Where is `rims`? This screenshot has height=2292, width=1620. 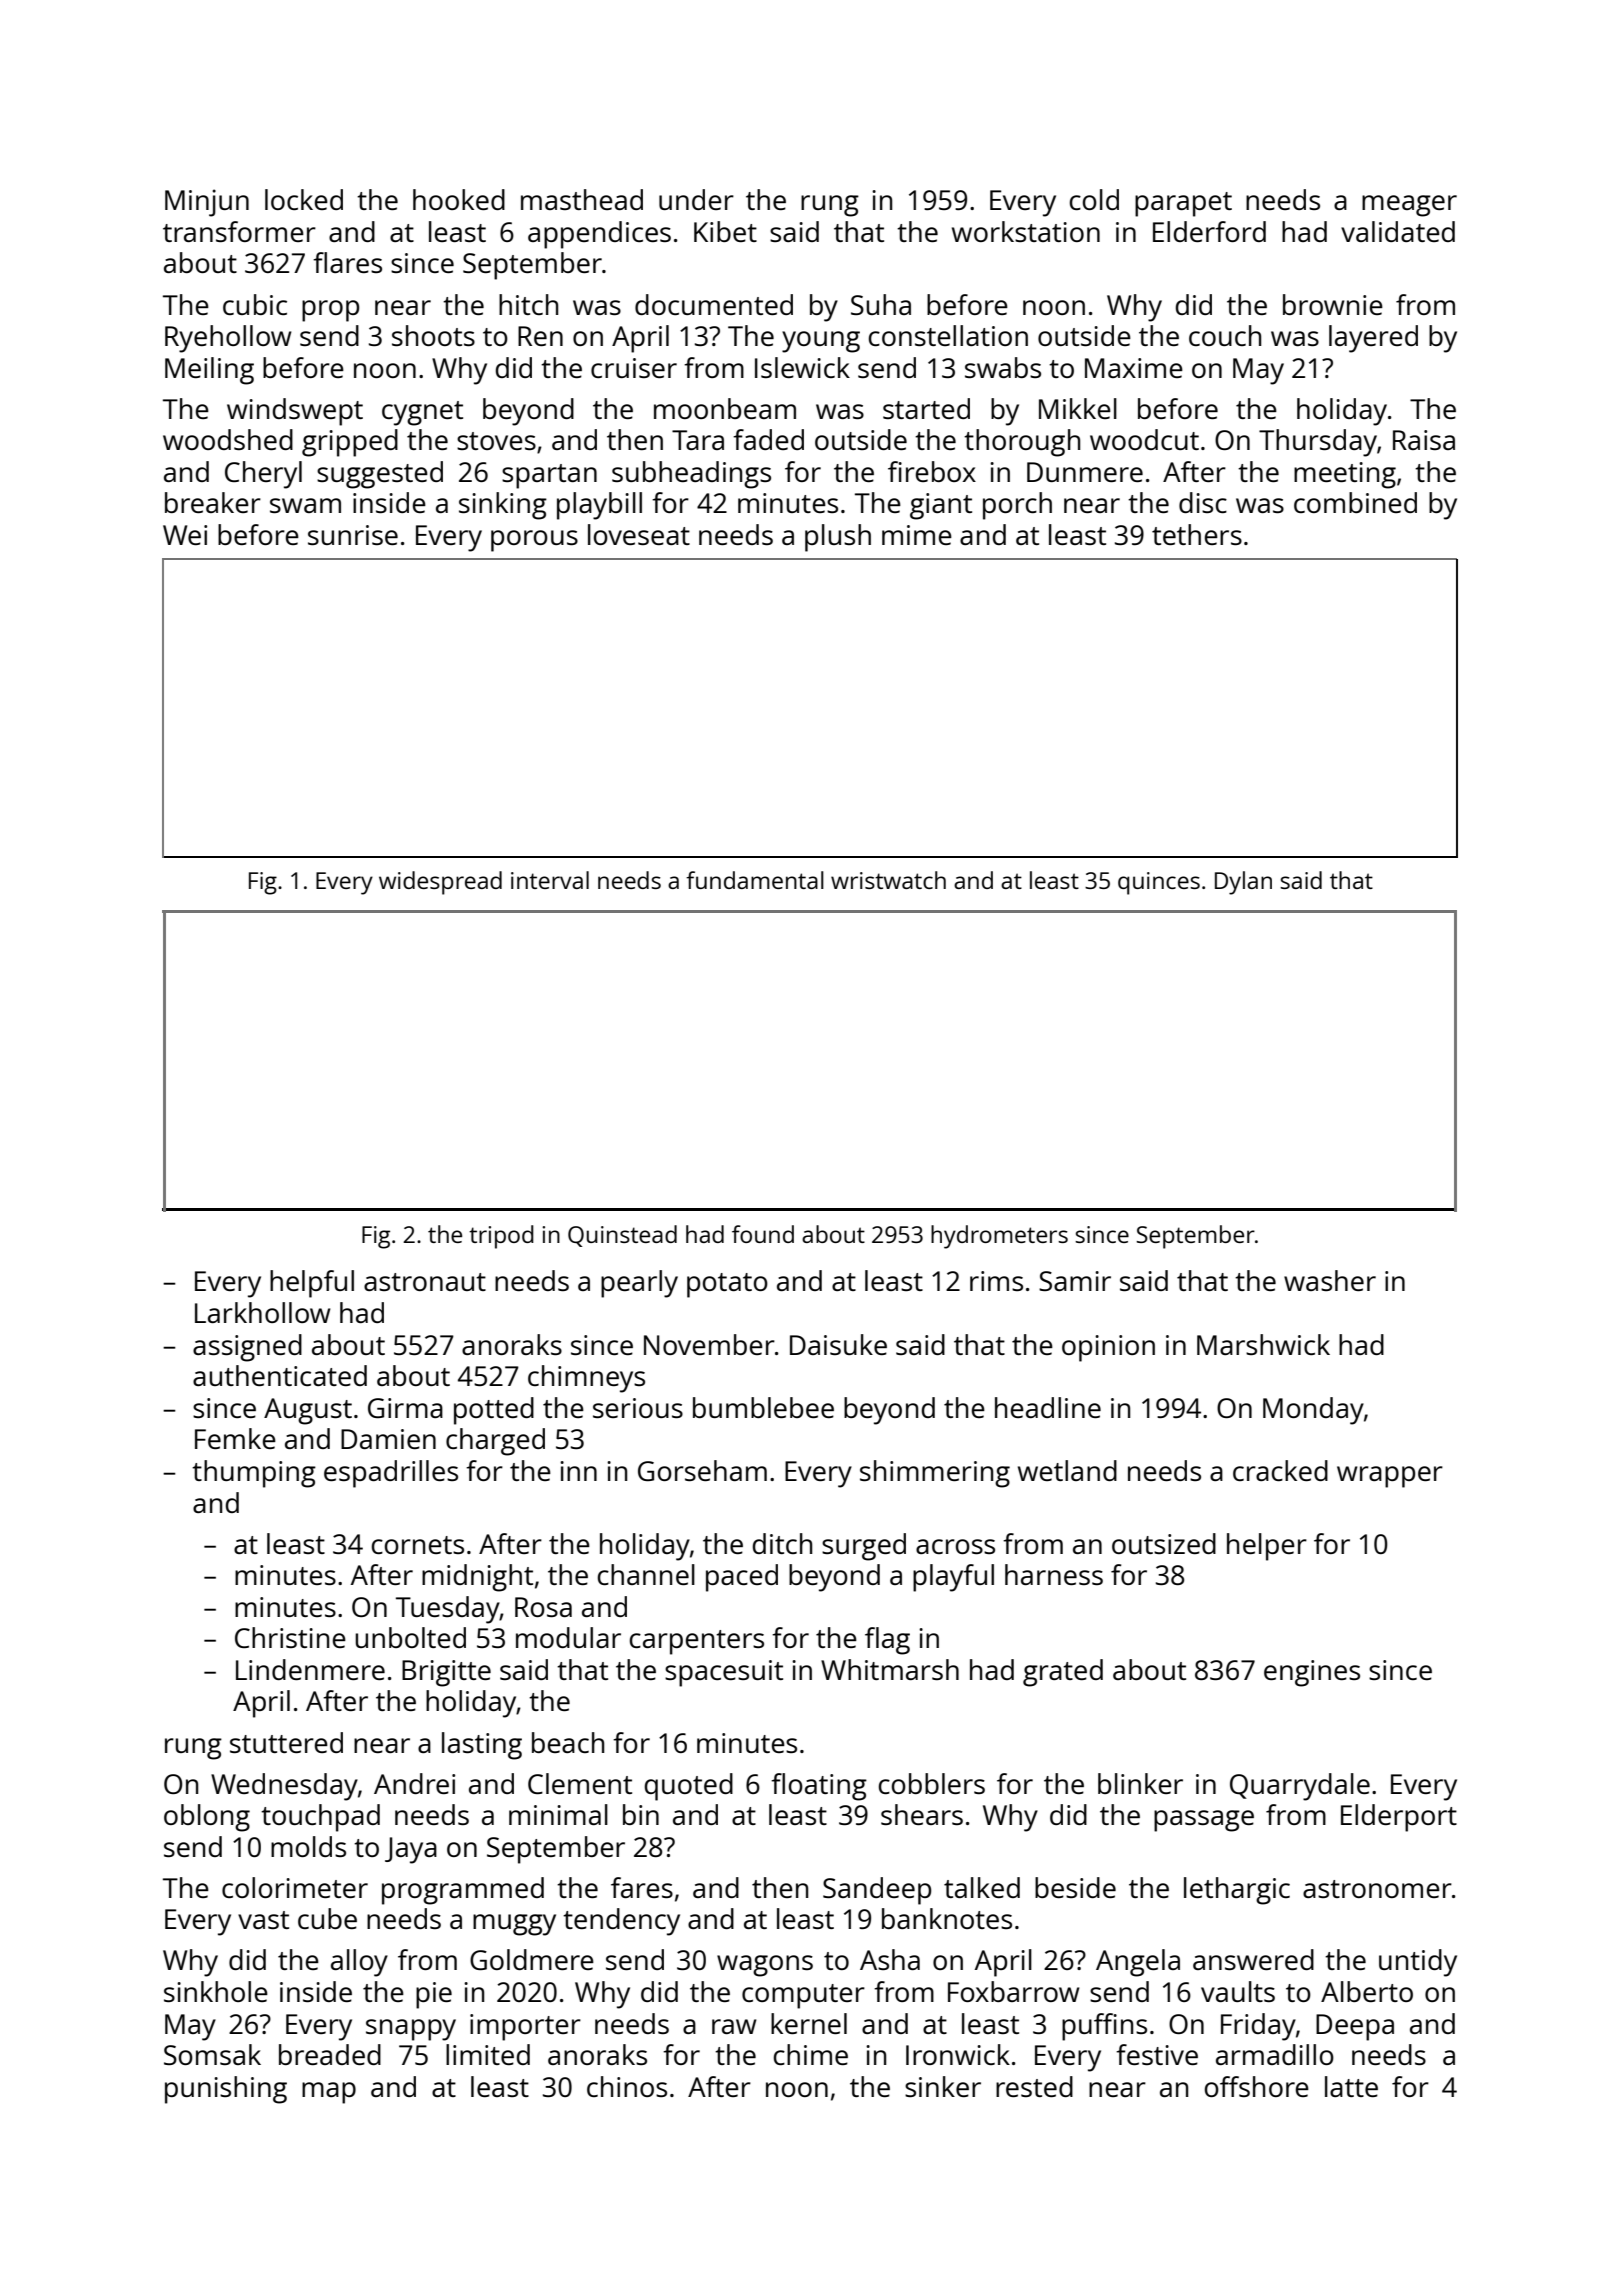 rims is located at coordinates (996, 1281).
